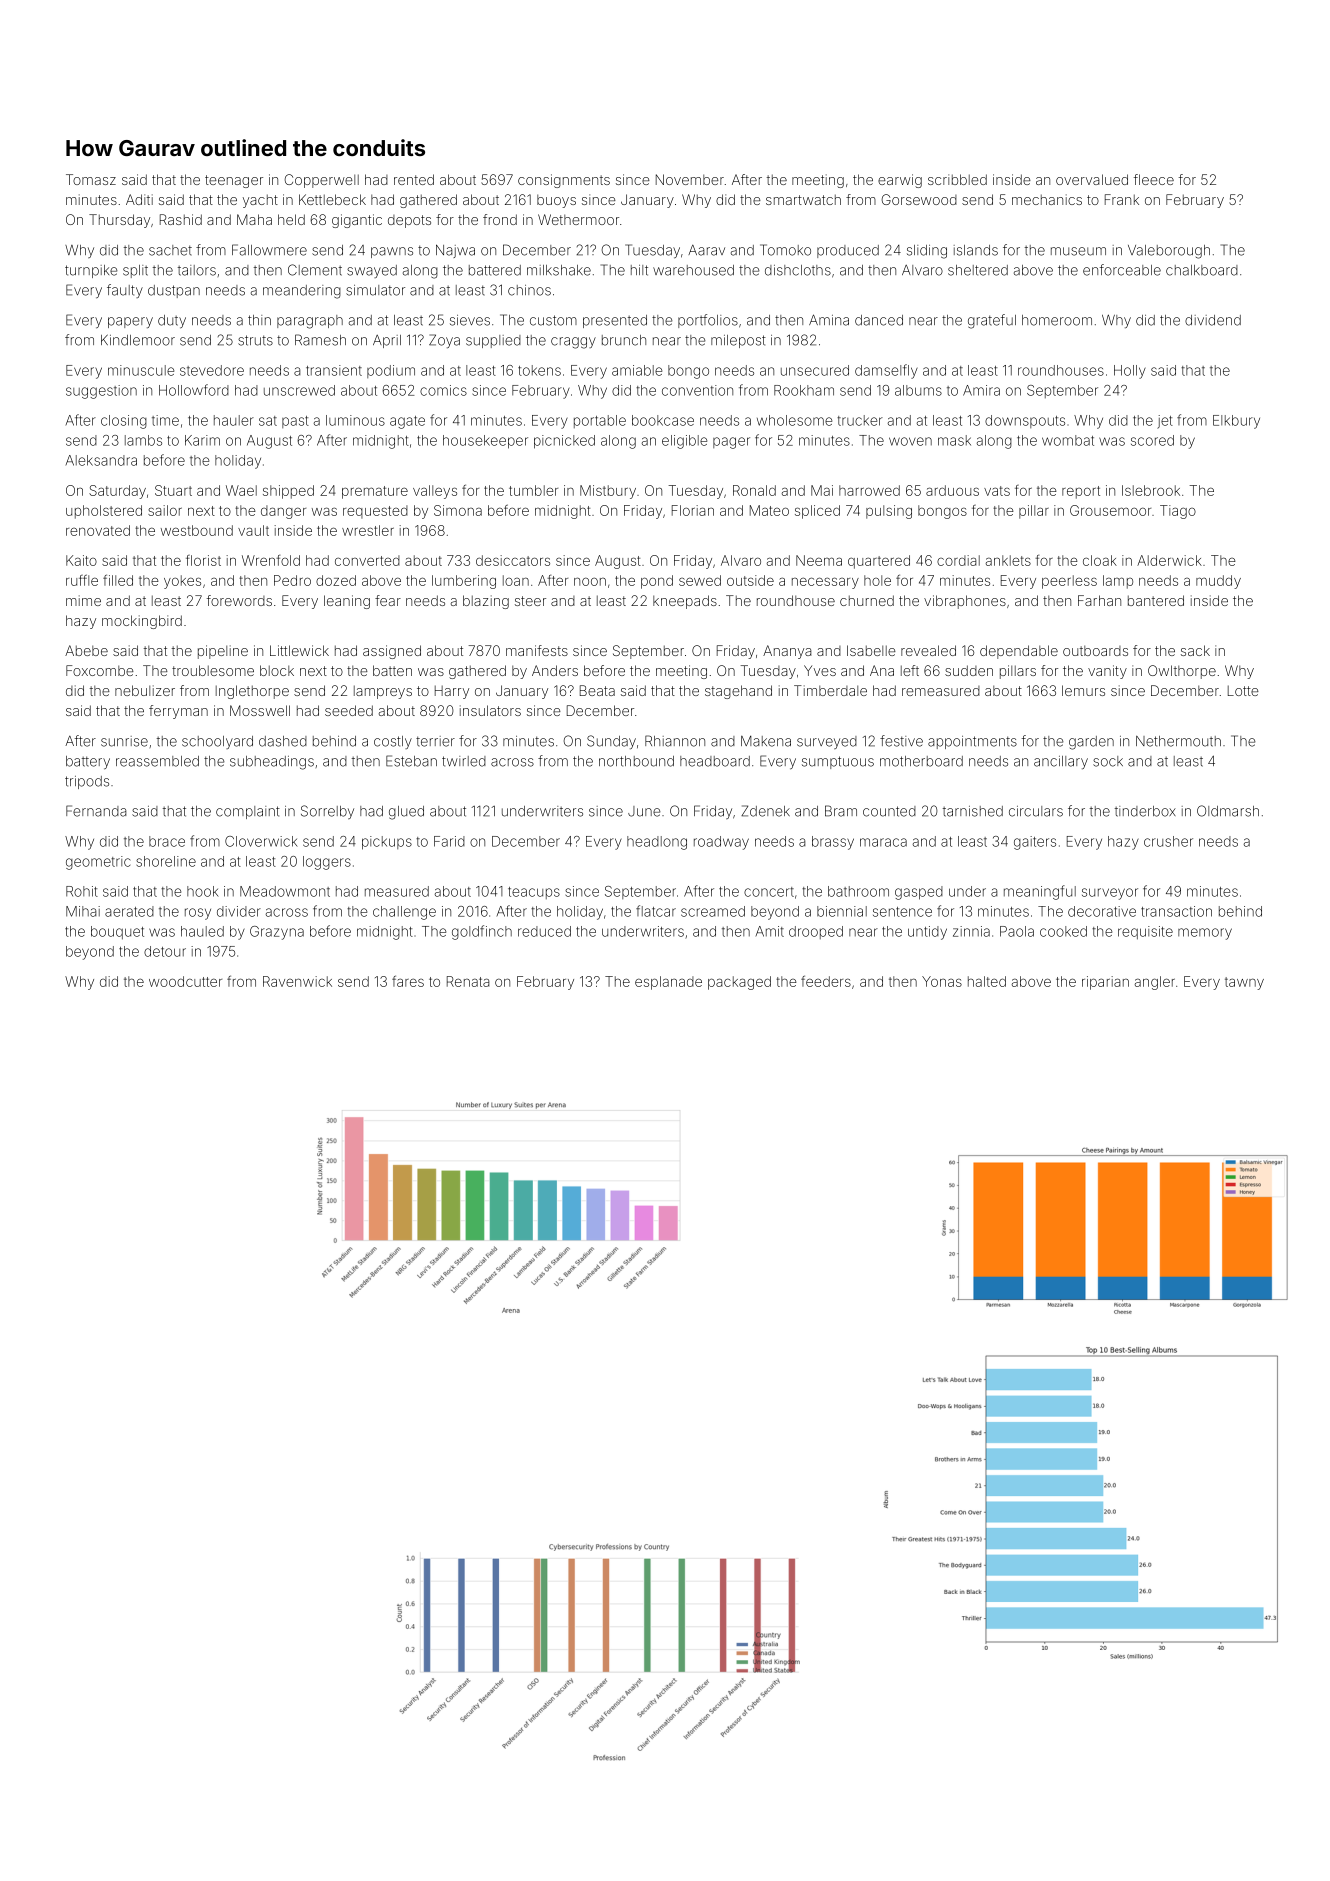 This screenshot has height=1881, width=1330. I want to click on Ananya, so click(787, 652).
